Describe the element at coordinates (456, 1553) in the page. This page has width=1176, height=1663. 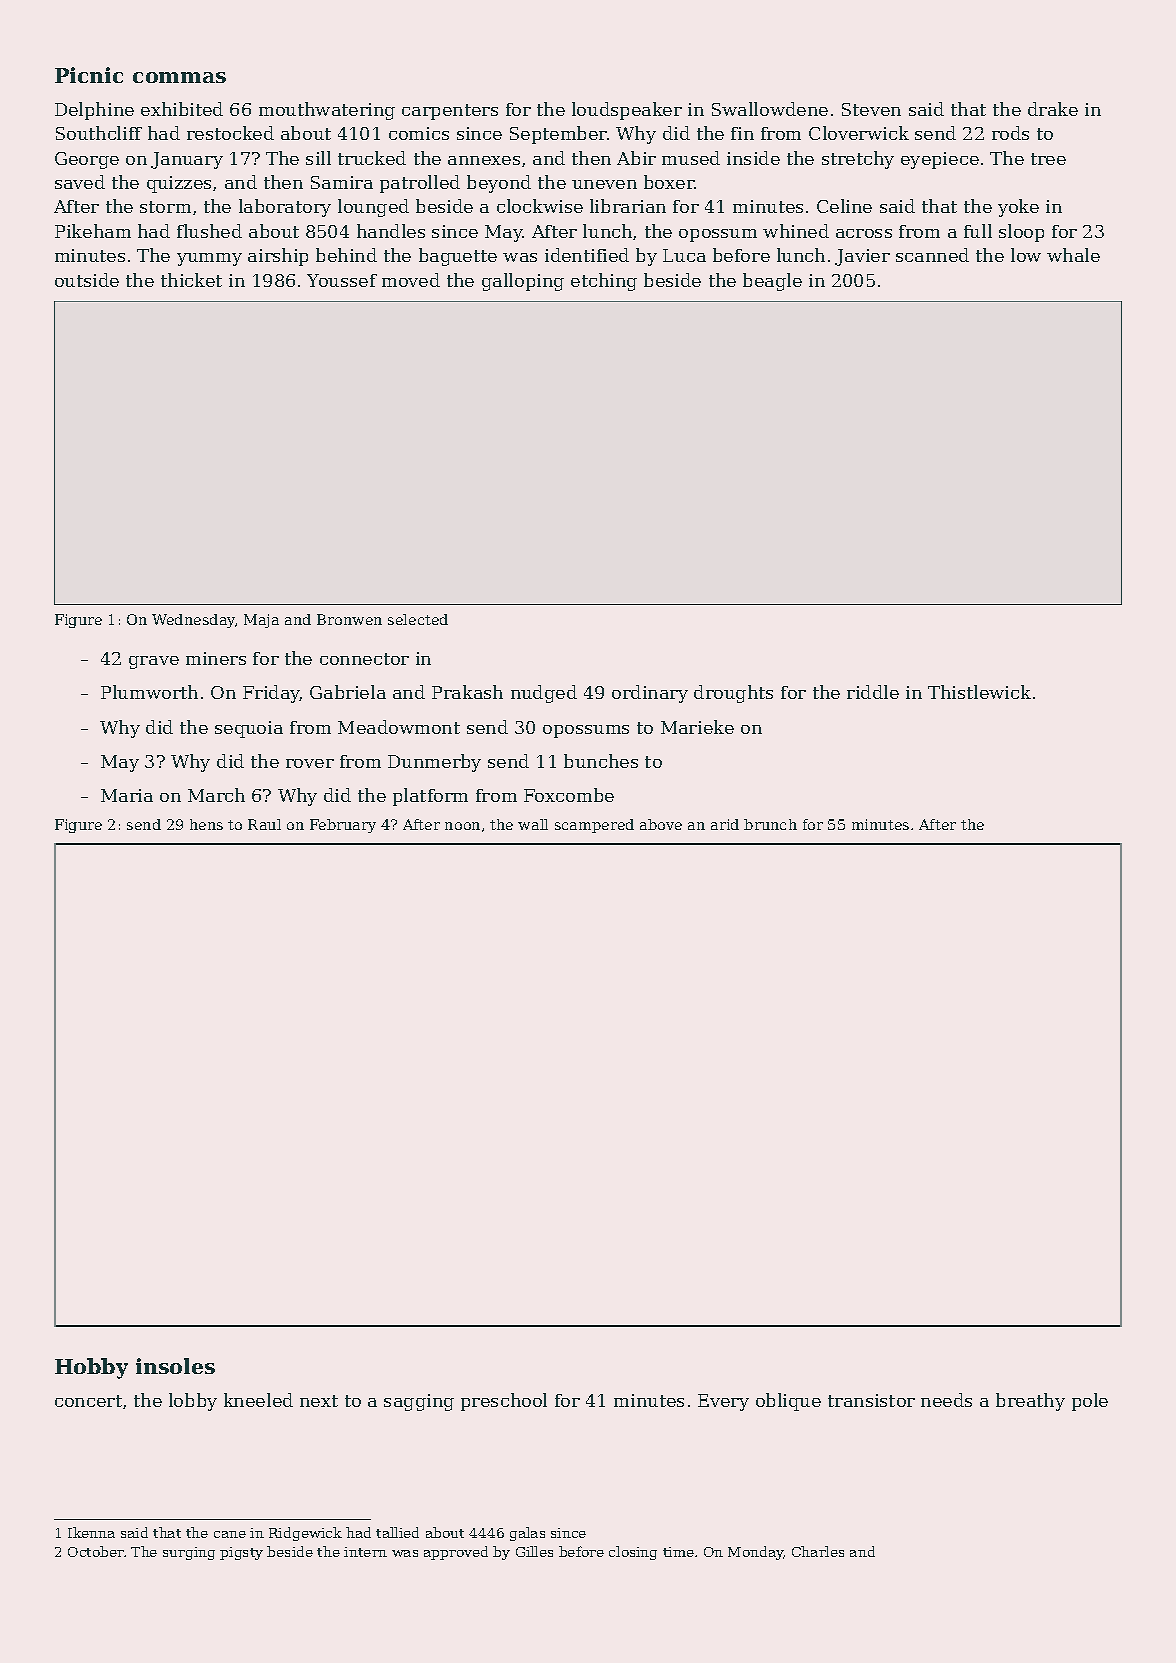
I see `approved` at that location.
